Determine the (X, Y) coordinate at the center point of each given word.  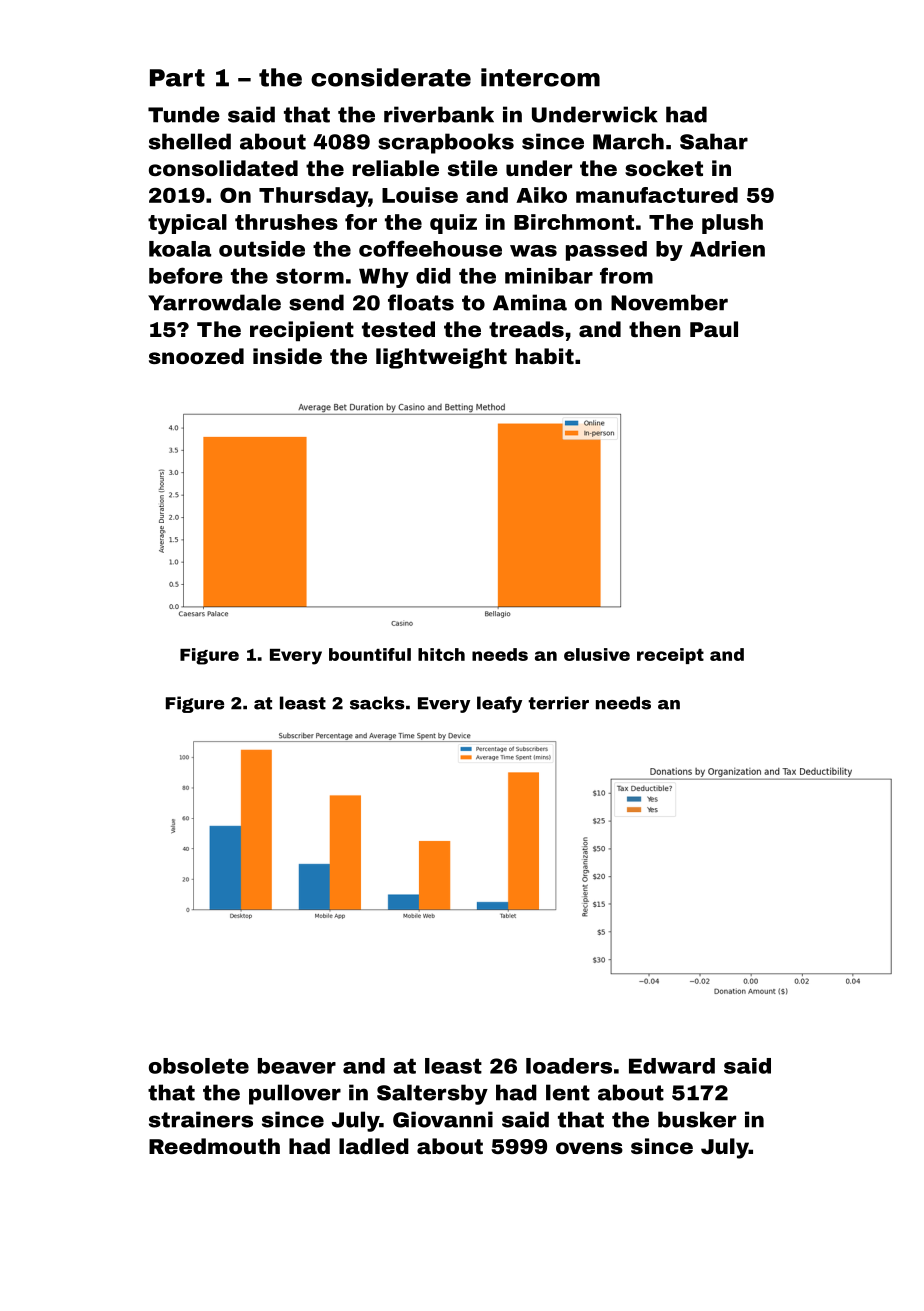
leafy (499, 704)
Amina (530, 302)
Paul (714, 329)
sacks (377, 703)
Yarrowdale (214, 302)
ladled (374, 1146)
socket (664, 168)
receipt (670, 656)
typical (187, 224)
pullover (295, 1094)
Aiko (541, 195)
